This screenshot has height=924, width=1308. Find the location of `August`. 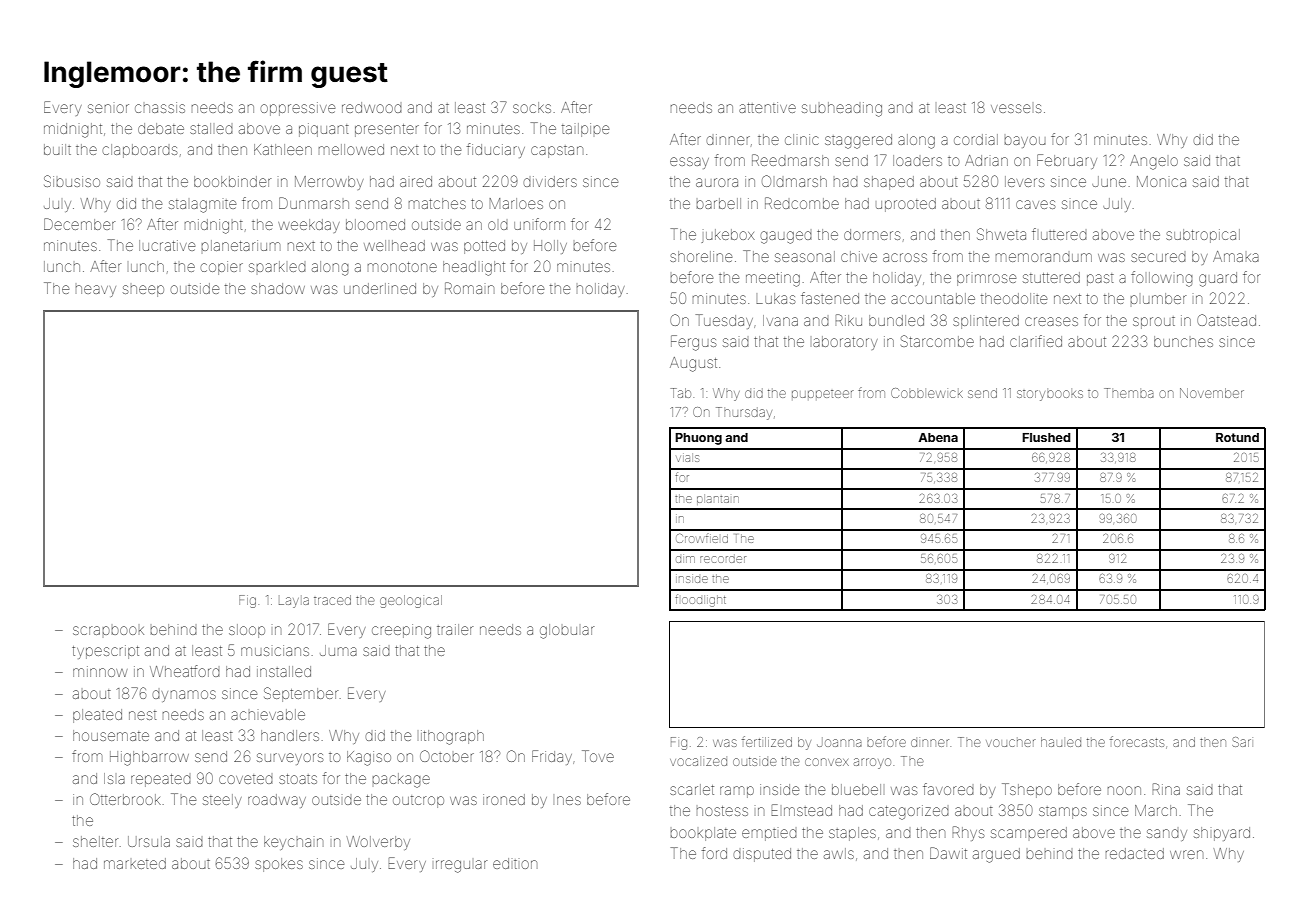

August is located at coordinates (693, 364).
